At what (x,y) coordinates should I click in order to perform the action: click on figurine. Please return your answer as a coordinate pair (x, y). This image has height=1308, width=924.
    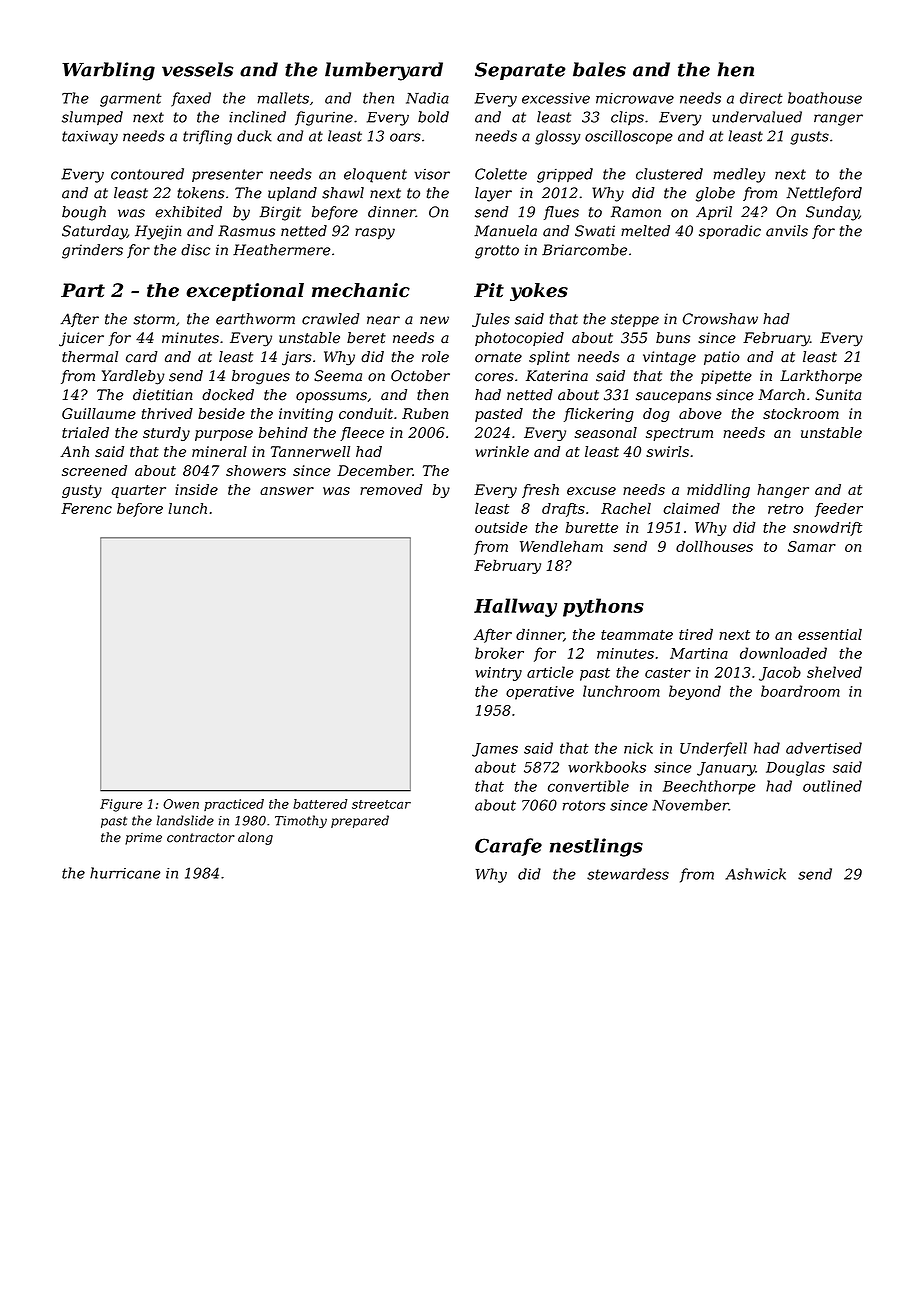
    Looking at the image, I should click on (324, 118).
